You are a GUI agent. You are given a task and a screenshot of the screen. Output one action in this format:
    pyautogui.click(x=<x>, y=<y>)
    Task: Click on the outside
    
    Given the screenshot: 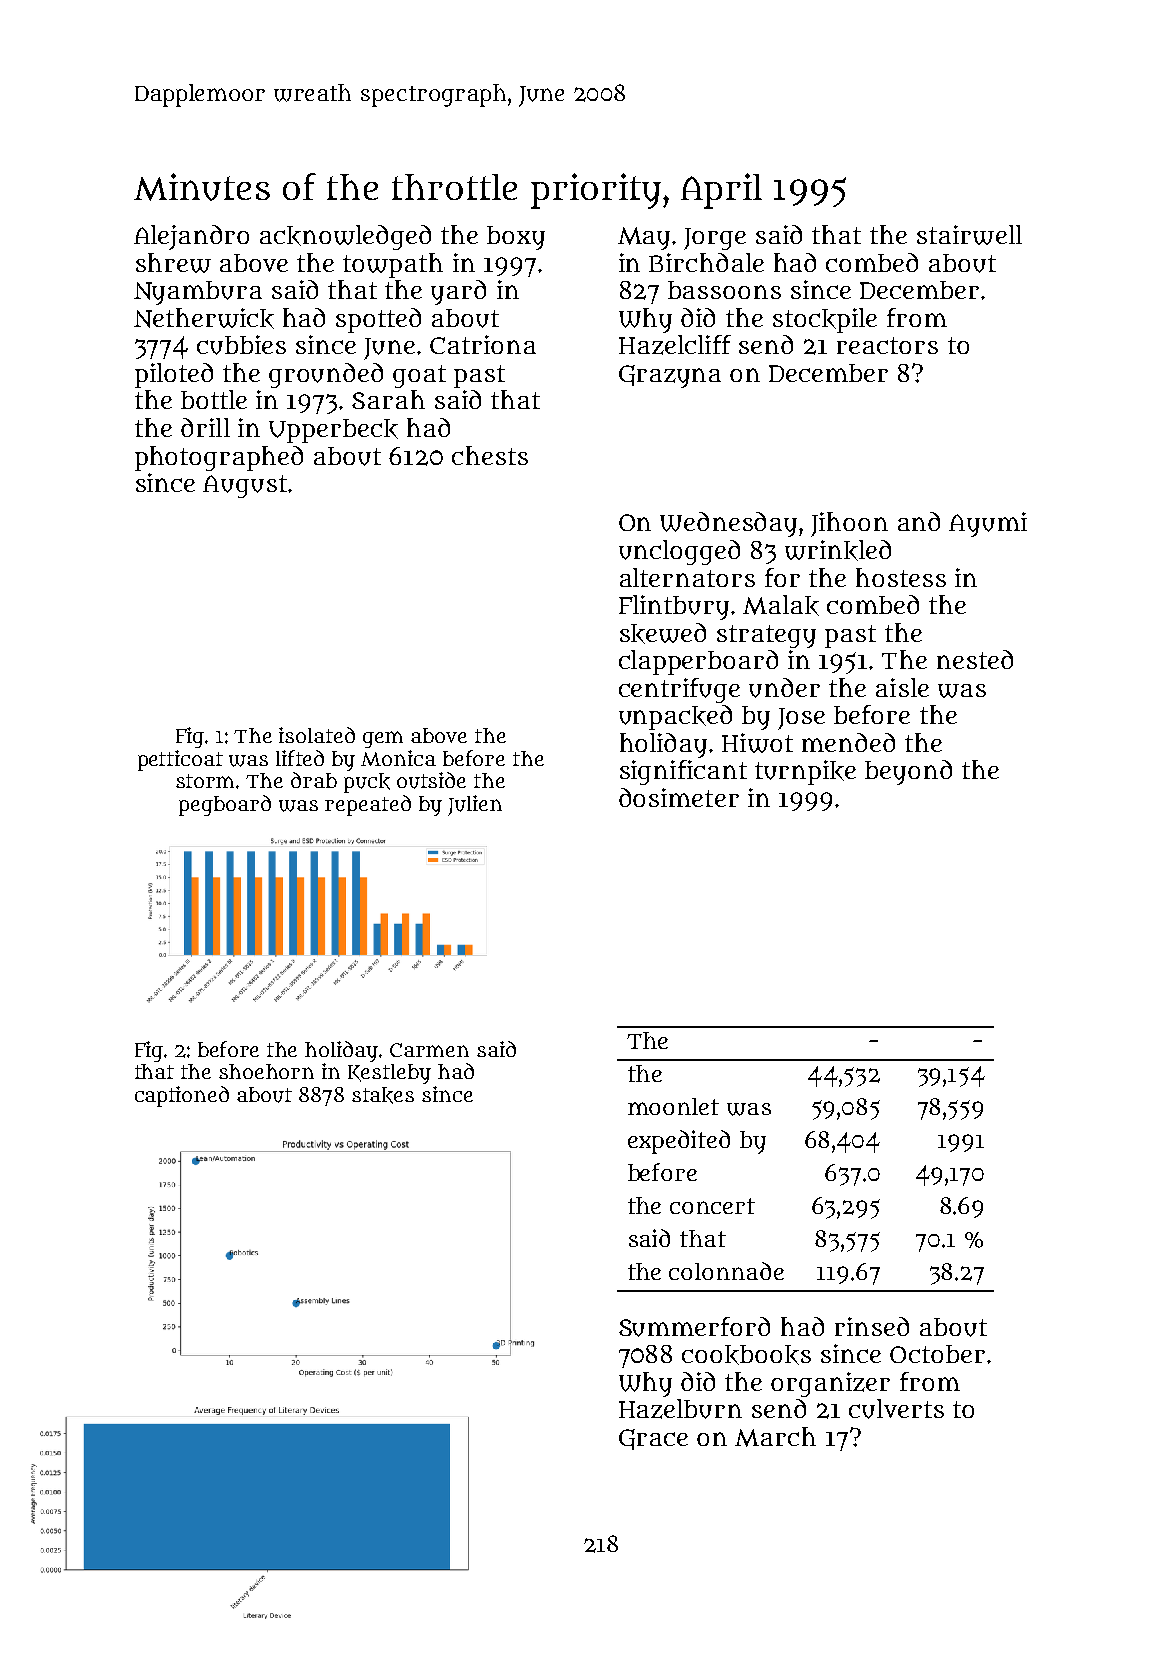 What is the action you would take?
    pyautogui.click(x=431, y=780)
